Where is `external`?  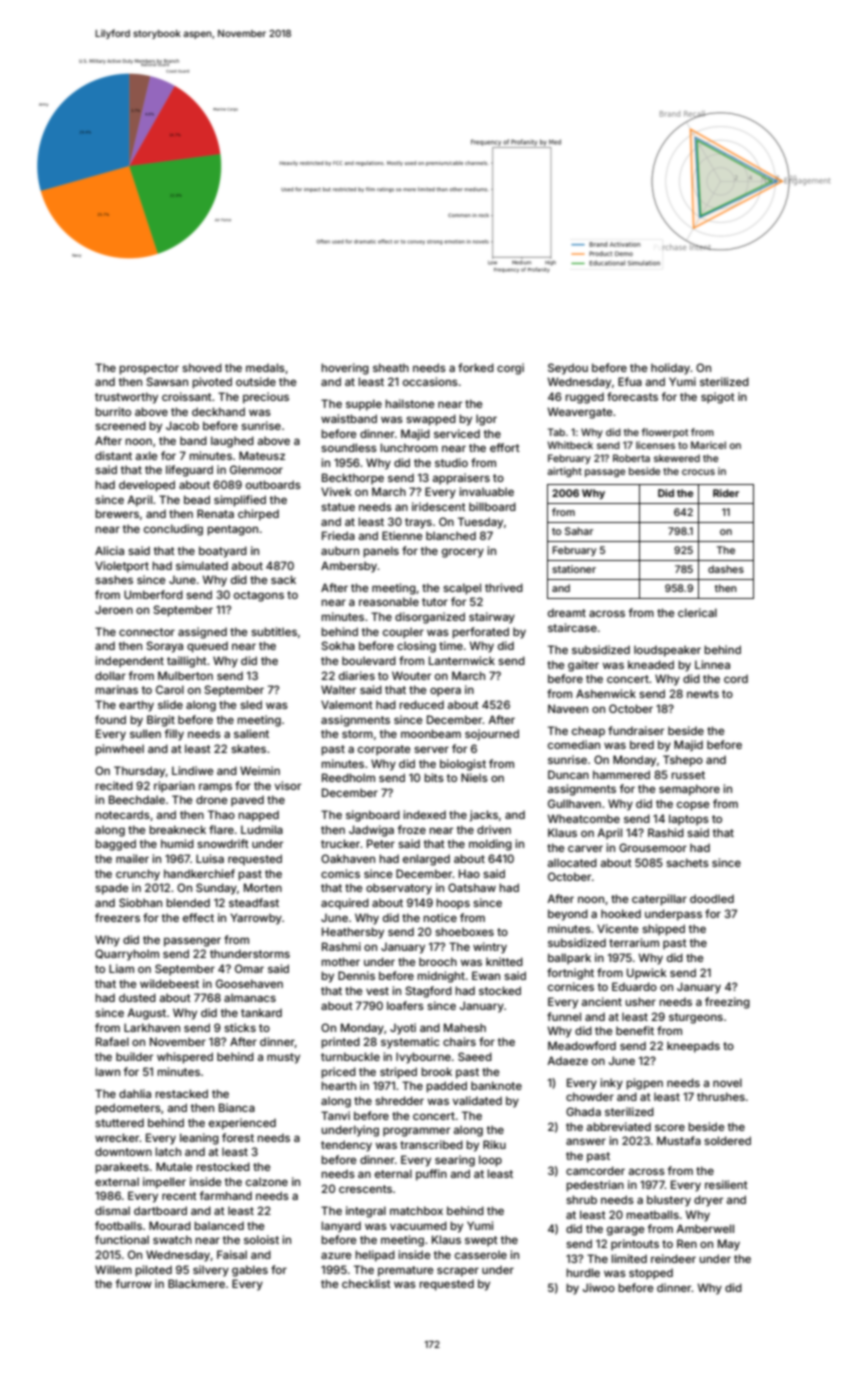 external is located at coordinates (117, 1181).
